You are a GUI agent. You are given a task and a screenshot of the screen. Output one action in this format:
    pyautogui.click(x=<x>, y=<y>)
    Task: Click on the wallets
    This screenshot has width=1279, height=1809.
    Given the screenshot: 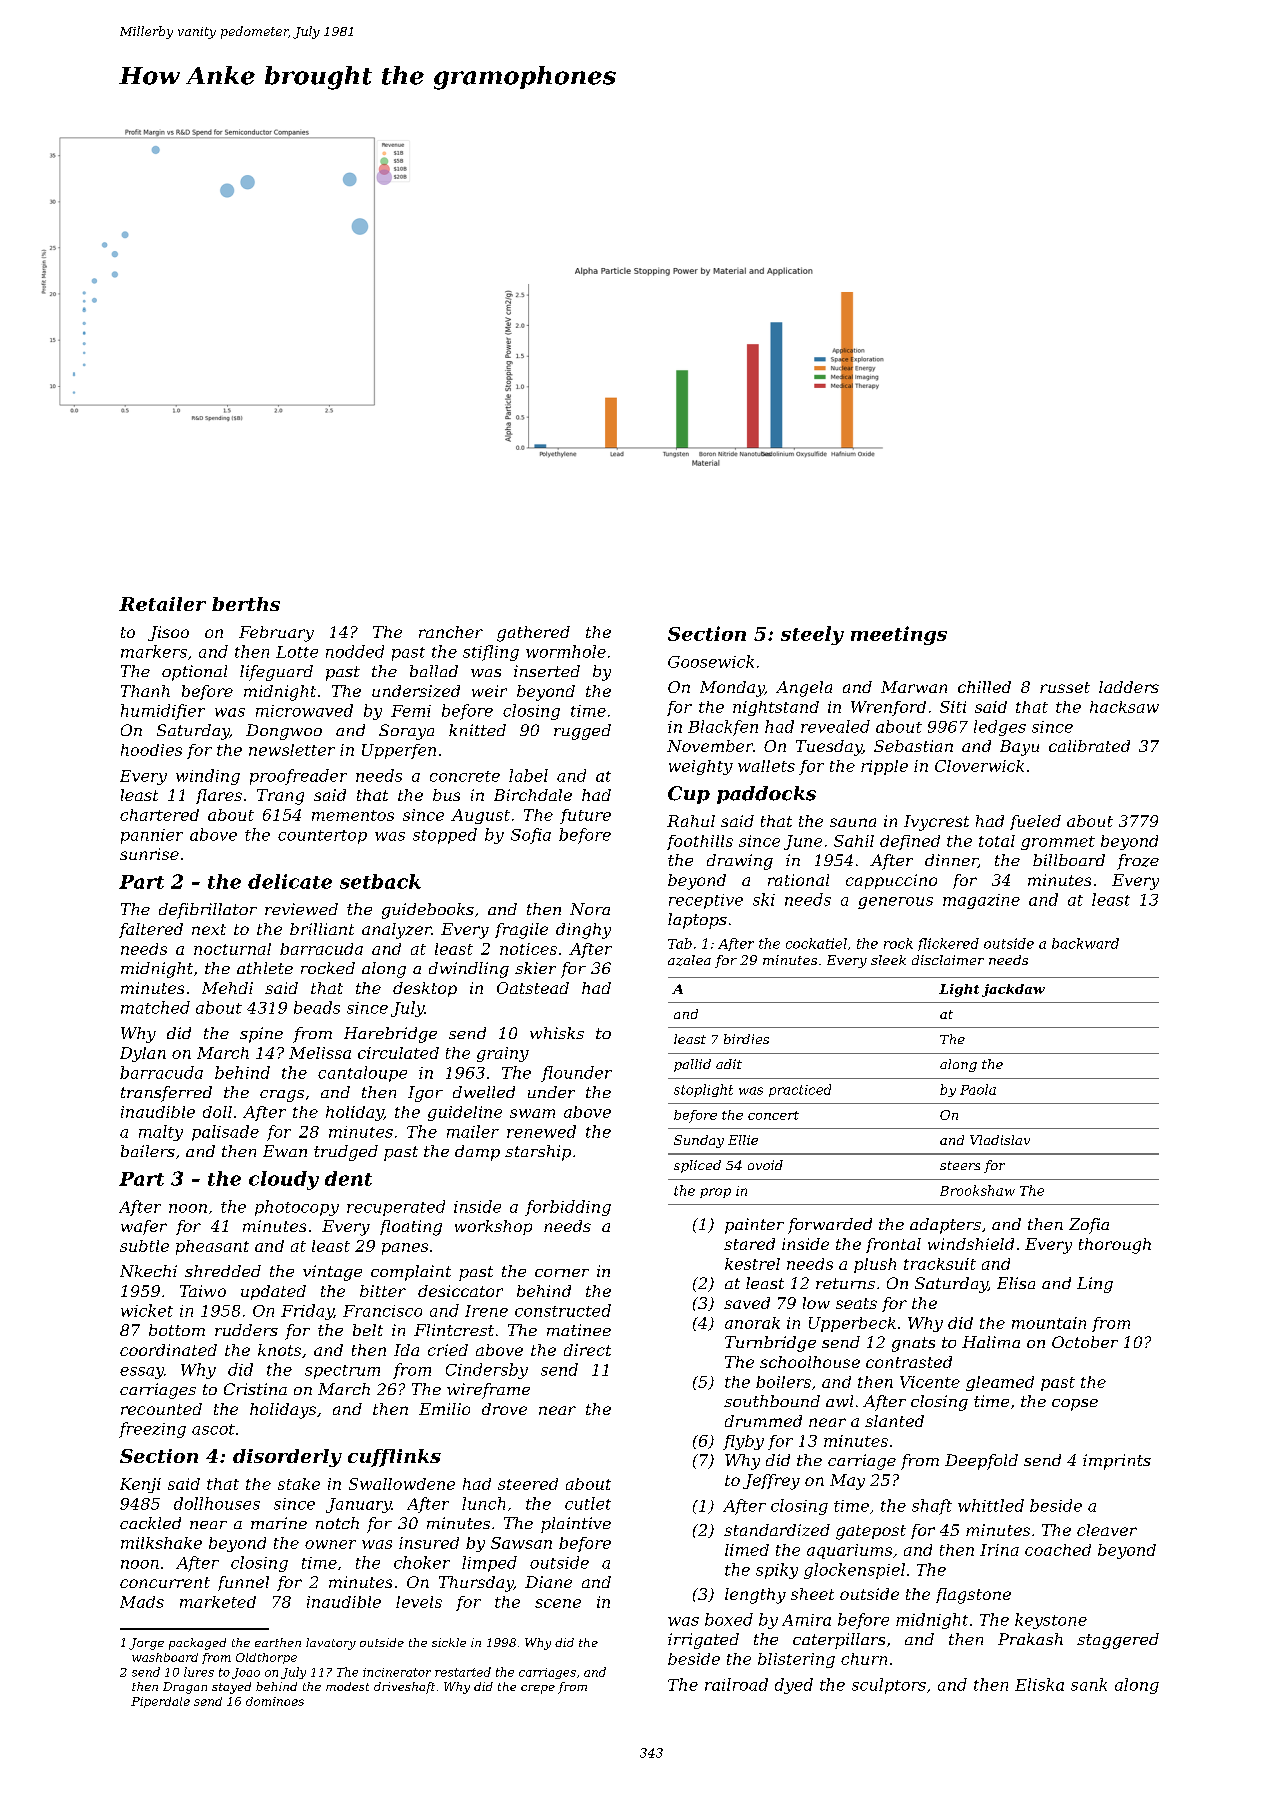 What is the action you would take?
    pyautogui.click(x=766, y=766)
